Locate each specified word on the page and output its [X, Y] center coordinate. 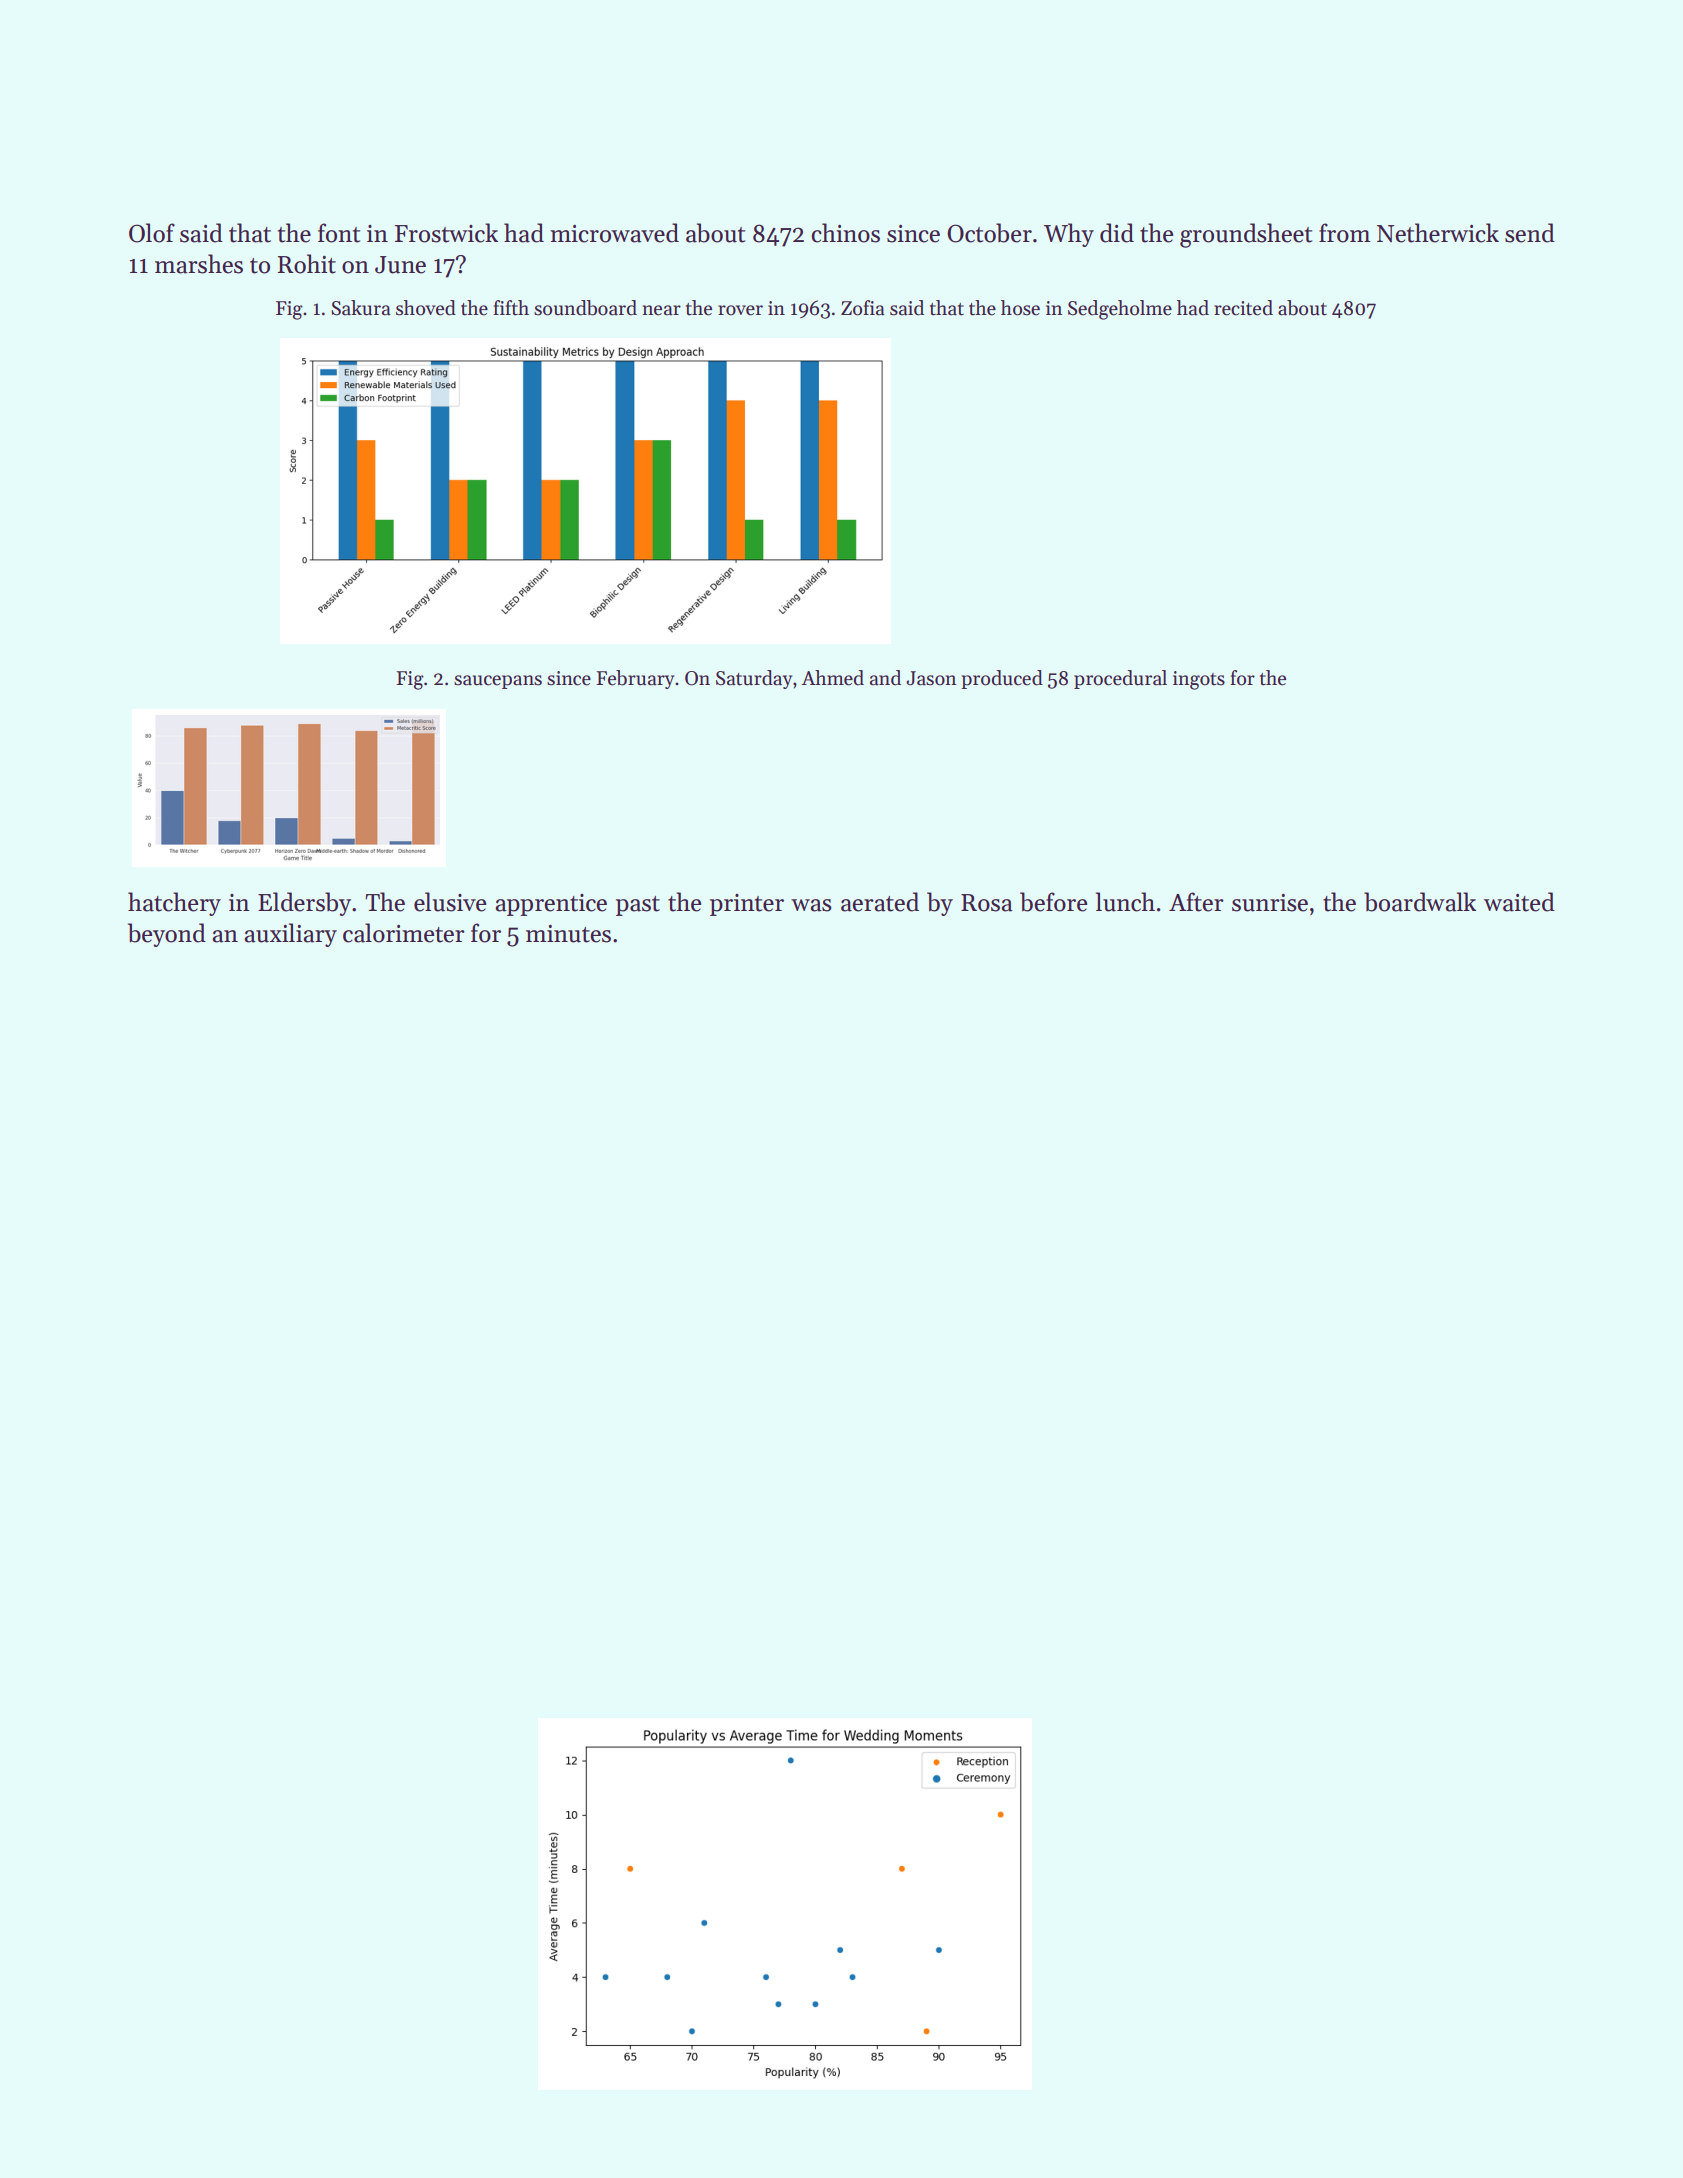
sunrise [1270, 903]
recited [1243, 308]
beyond [167, 935]
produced [1002, 679]
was [811, 905]
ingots [1199, 680]
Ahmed [833, 678]
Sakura [361, 308]
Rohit [307, 264]
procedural [1120, 679]
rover [740, 310]
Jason [931, 678]
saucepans [498, 682]
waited [1519, 902]
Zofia [863, 308]
